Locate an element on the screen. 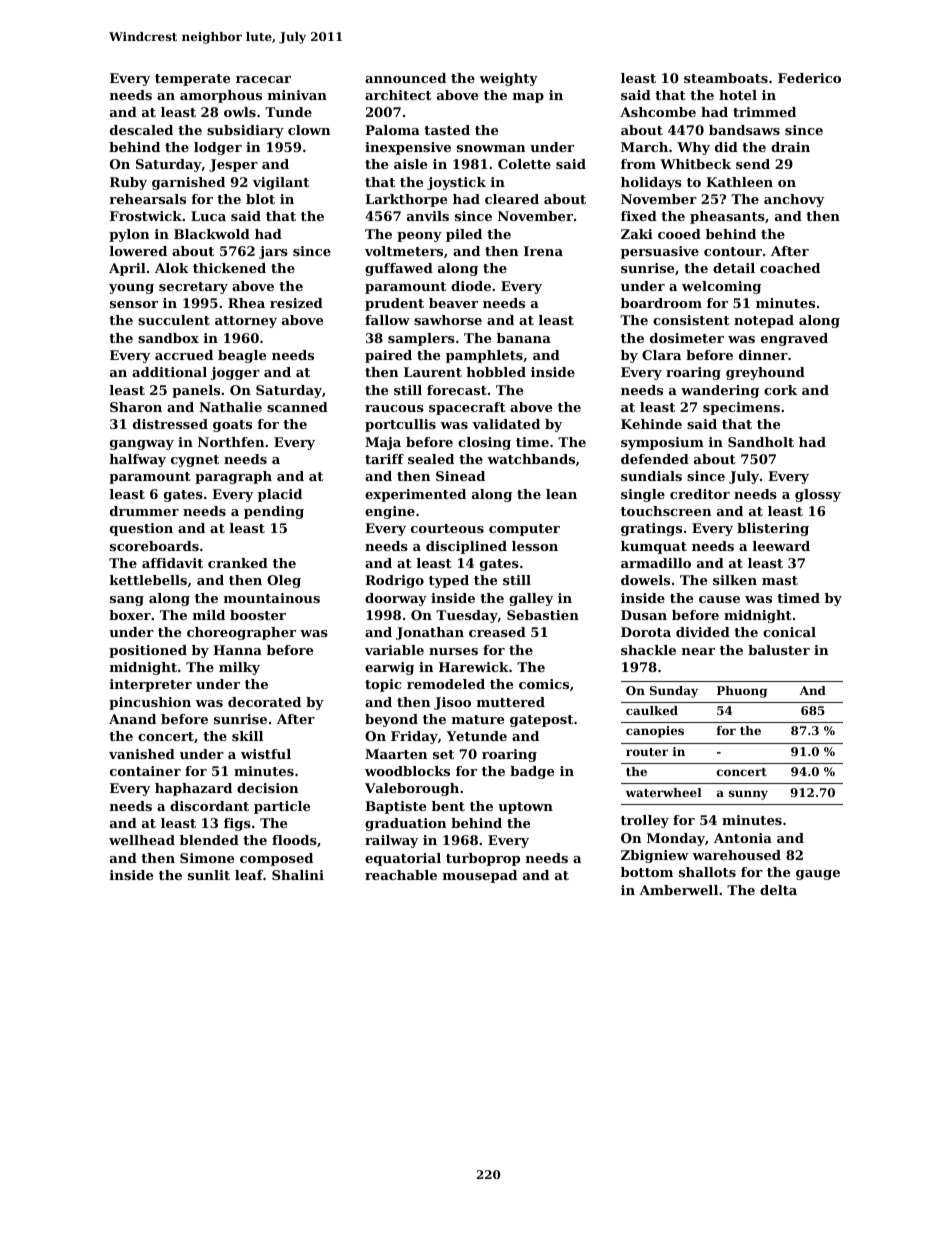 The width and height of the screenshot is (952, 1233). mature is located at coordinates (478, 719).
